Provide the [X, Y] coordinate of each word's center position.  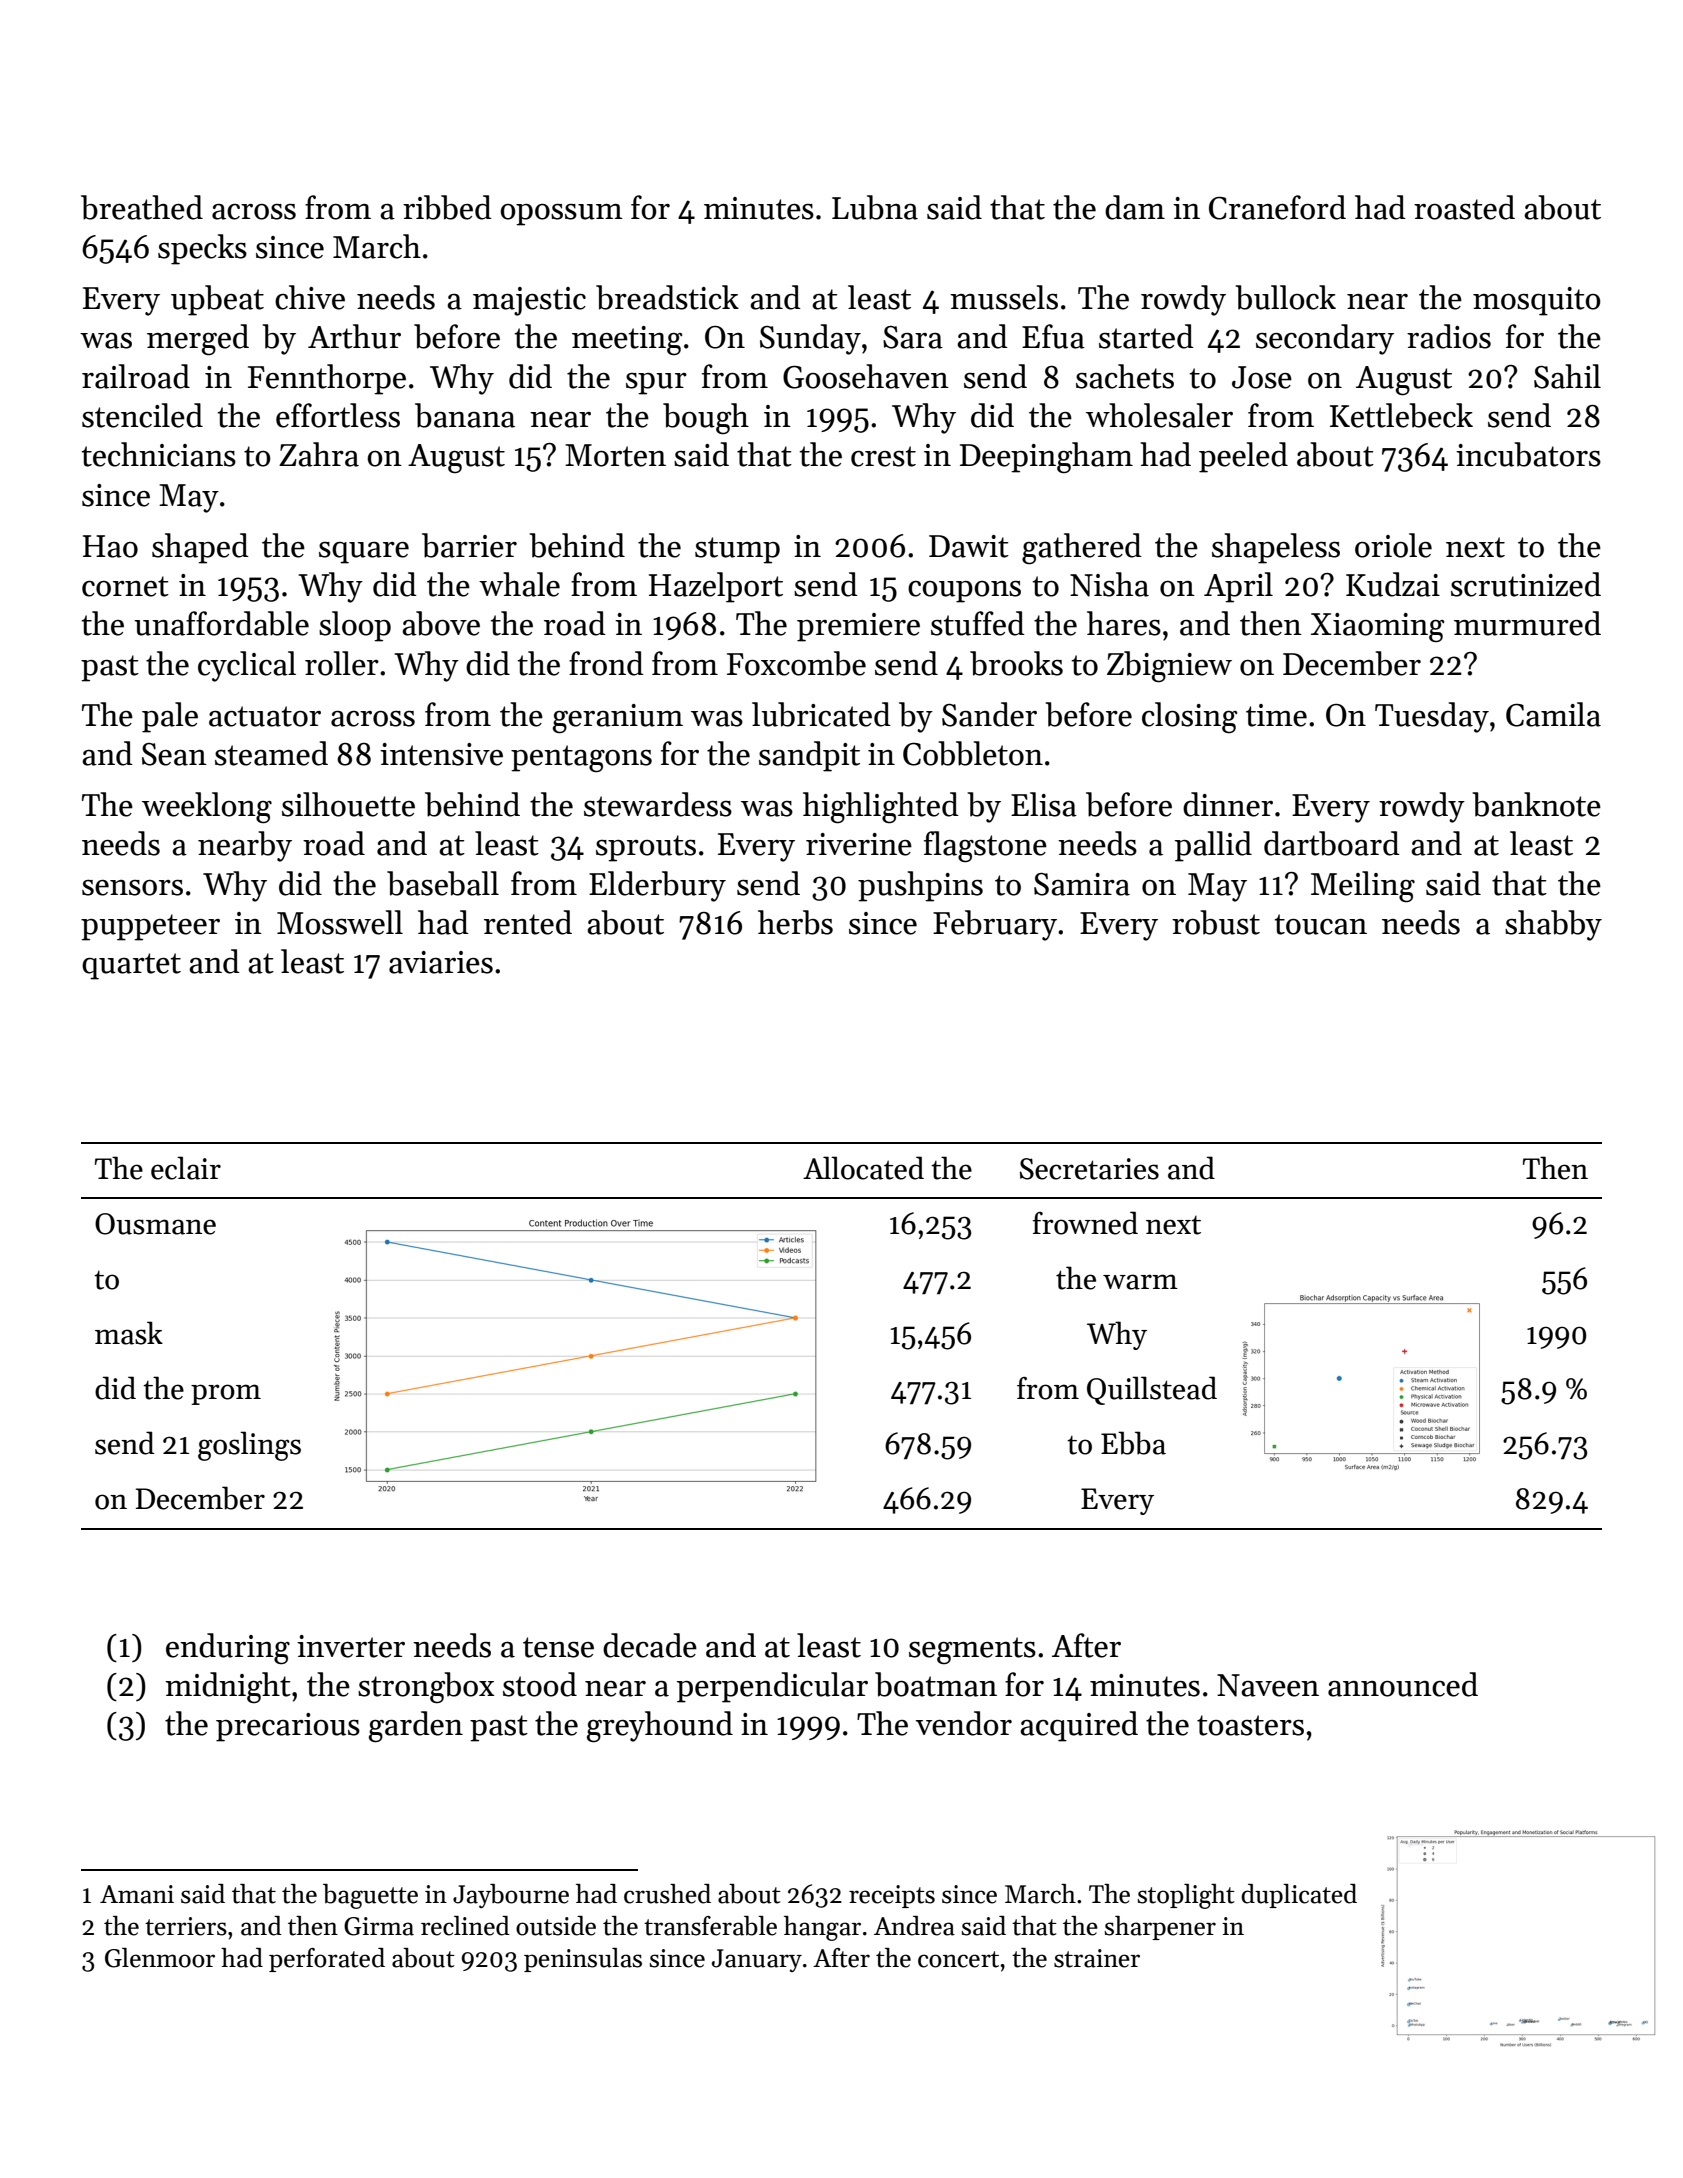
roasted [1464, 207]
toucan [1321, 924]
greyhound [660, 1727]
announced [1403, 1684]
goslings [249, 1446]
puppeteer [150, 927]
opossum [561, 215]
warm [1140, 1282]
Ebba [1133, 1443]
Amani [137, 1894]
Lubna [875, 207]
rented [528, 922]
